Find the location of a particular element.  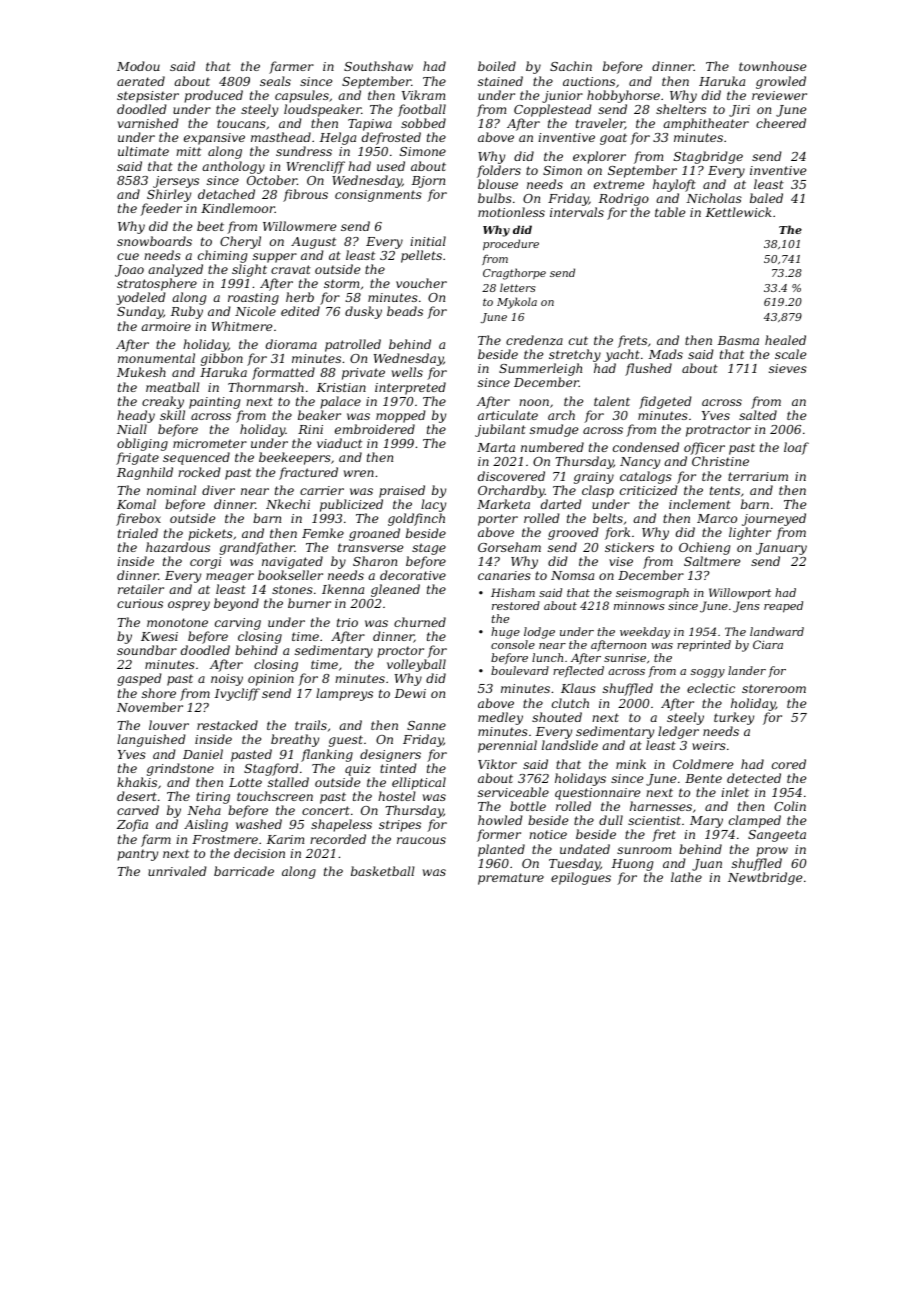

healed is located at coordinates (785, 340).
